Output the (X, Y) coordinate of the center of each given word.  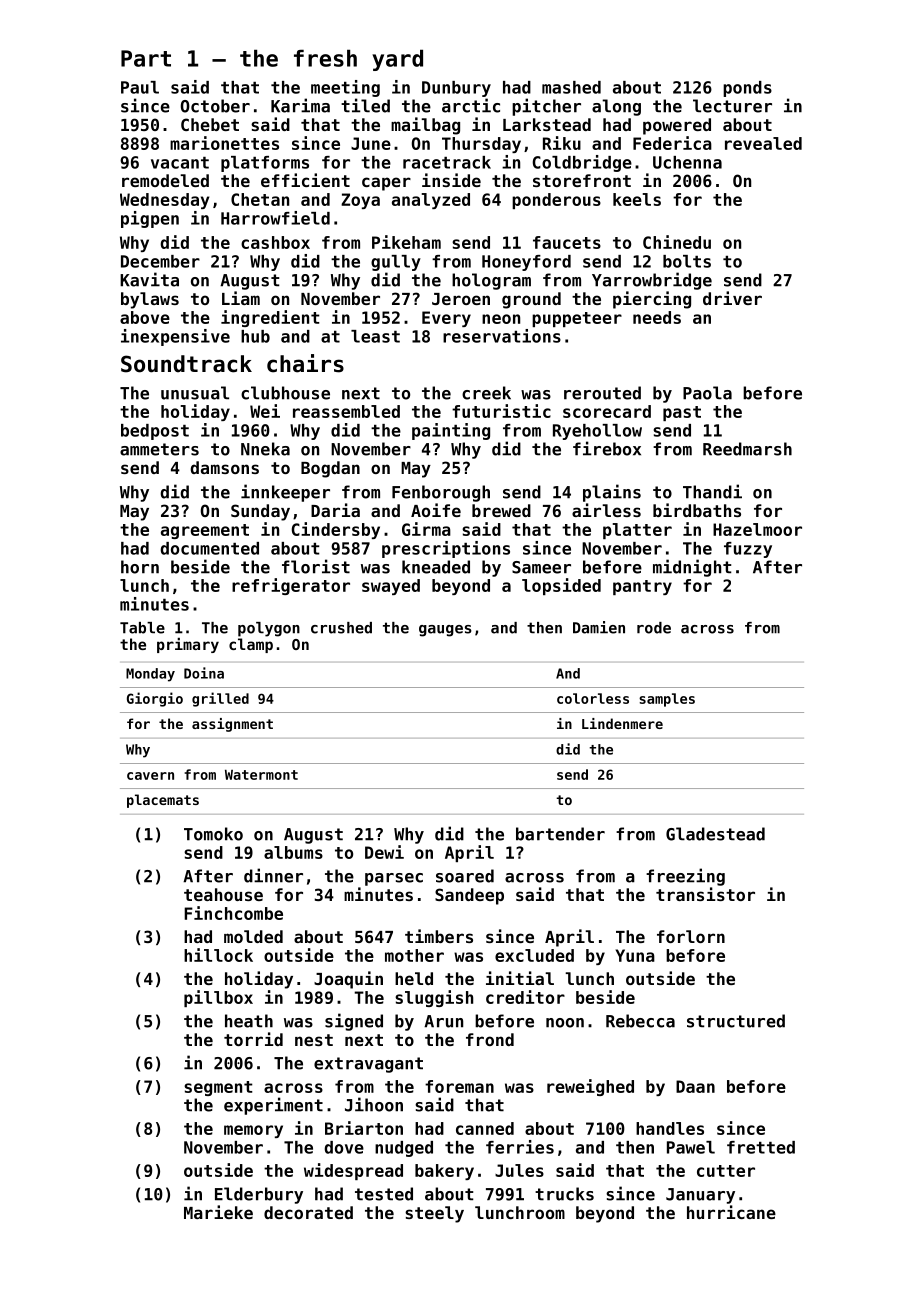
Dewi (384, 852)
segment (218, 1088)
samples (667, 700)
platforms (265, 164)
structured (736, 1021)
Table (142, 628)
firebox (607, 448)
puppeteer (577, 319)
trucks (564, 1194)
